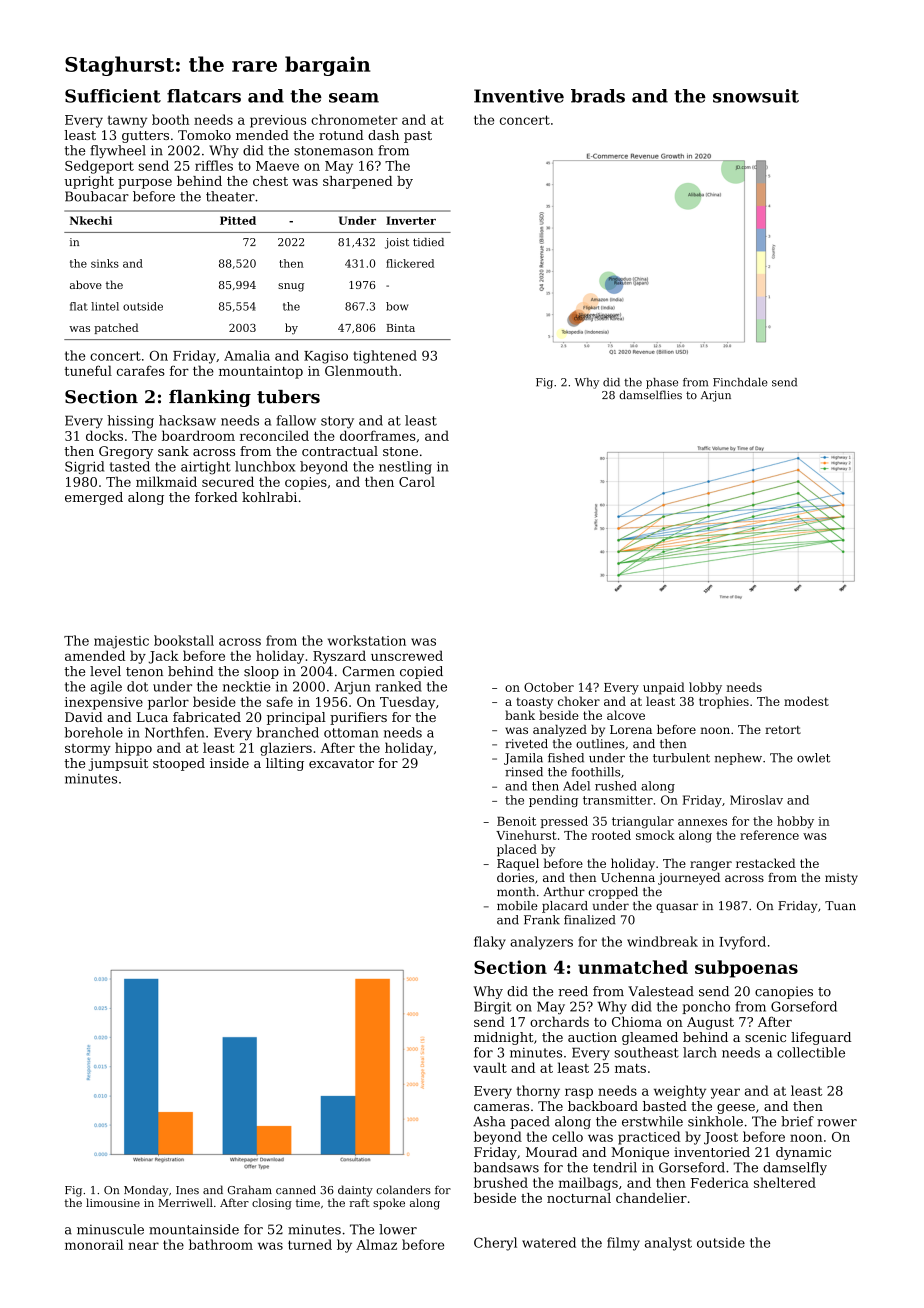  Describe the element at coordinates (518, 864) in the screenshot. I see `Raquel` at that location.
